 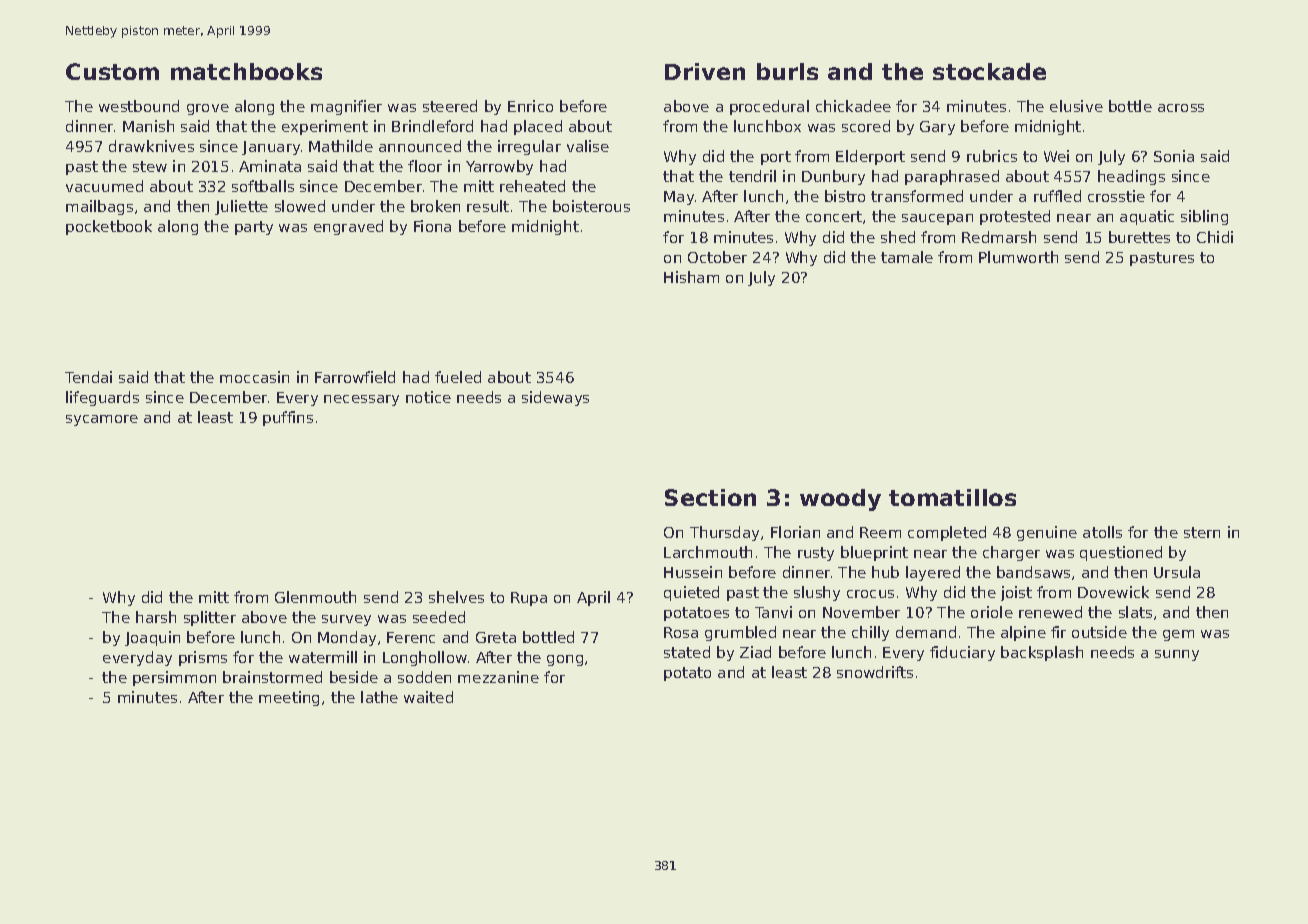 What do you see at coordinates (246, 71) in the page?
I see `matchbooks` at bounding box center [246, 71].
